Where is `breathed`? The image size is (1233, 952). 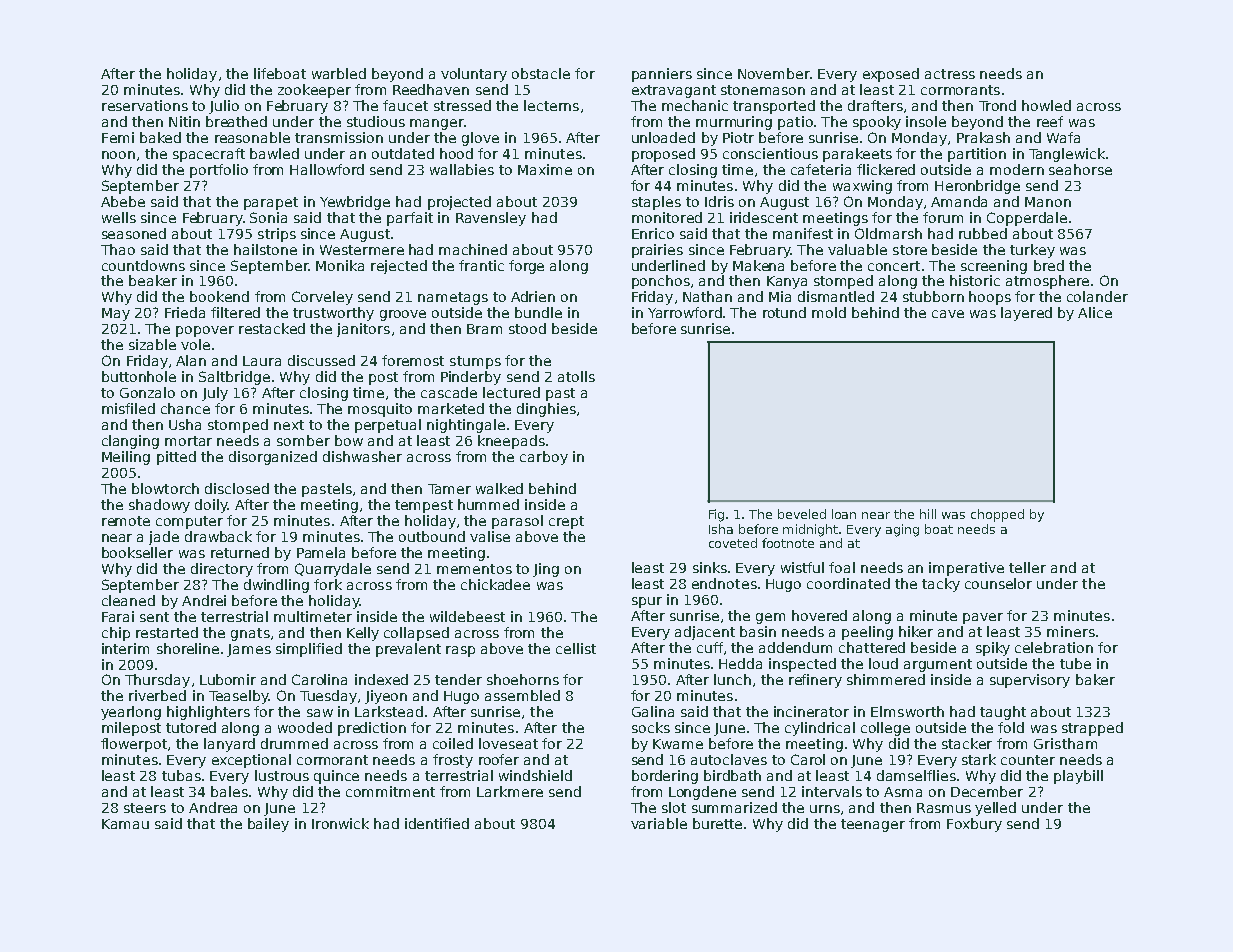 breathed is located at coordinates (236, 121).
